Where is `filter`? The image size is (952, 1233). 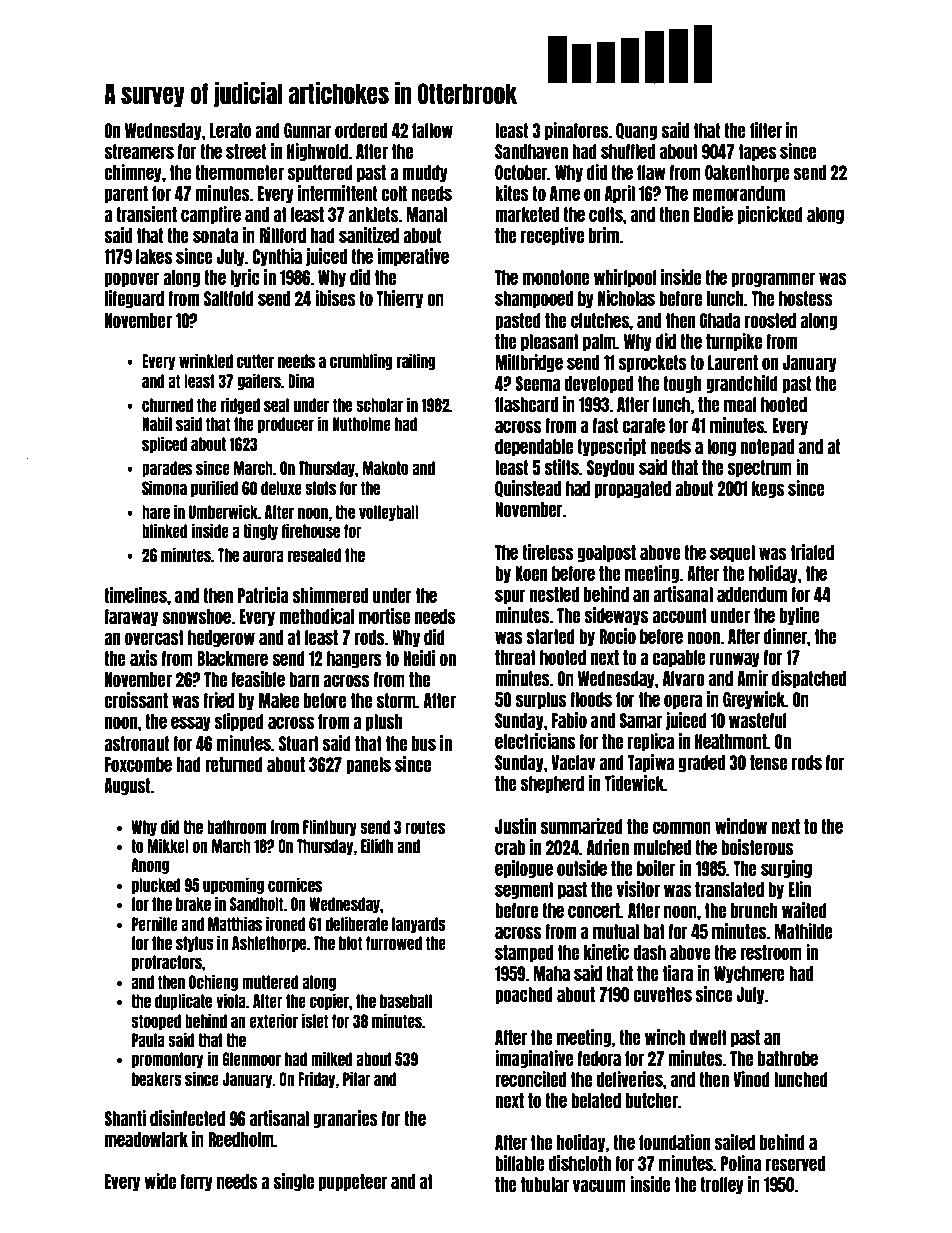 filter is located at coordinates (766, 130).
